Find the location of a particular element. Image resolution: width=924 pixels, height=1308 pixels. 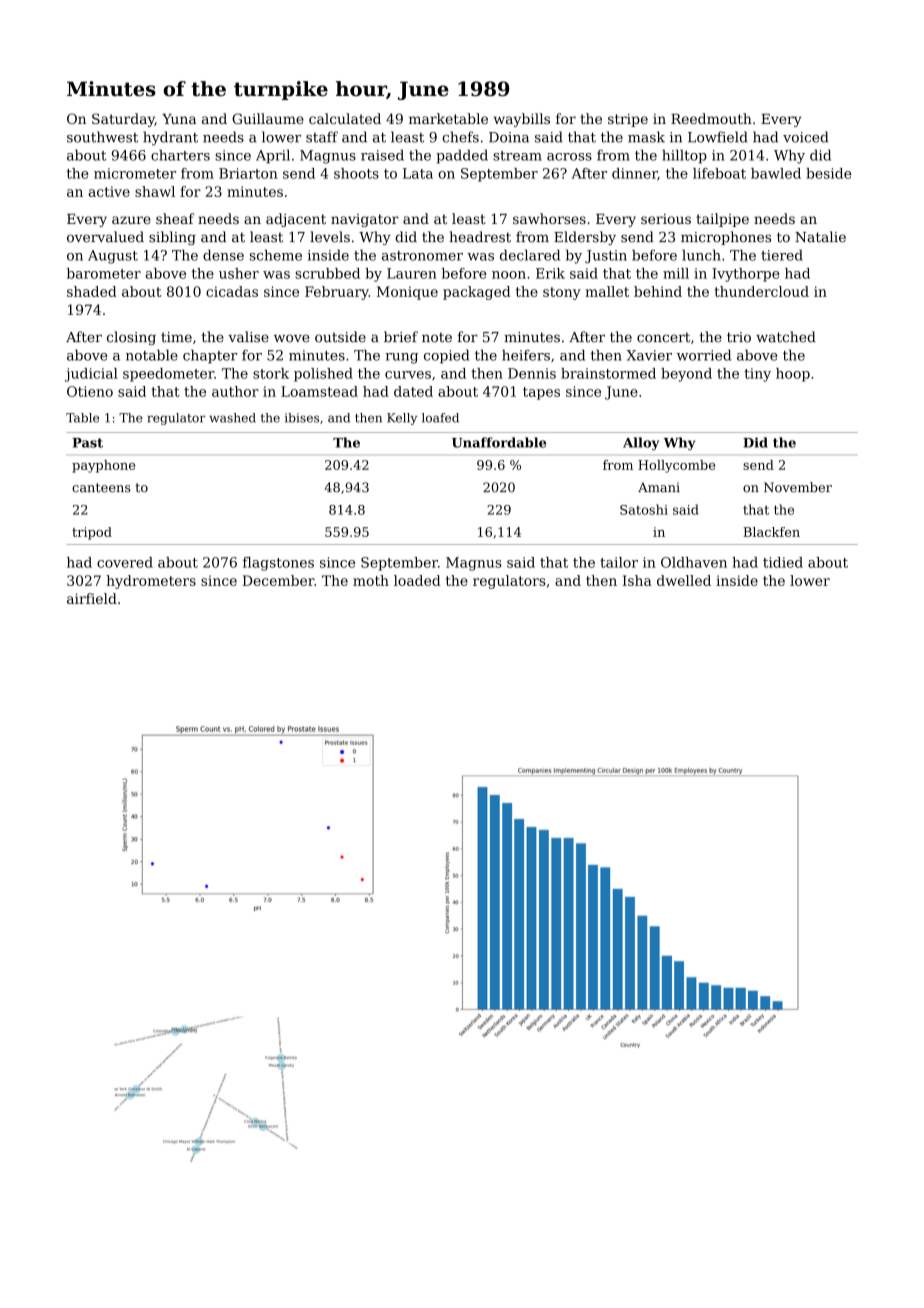

Doina is located at coordinates (509, 137).
